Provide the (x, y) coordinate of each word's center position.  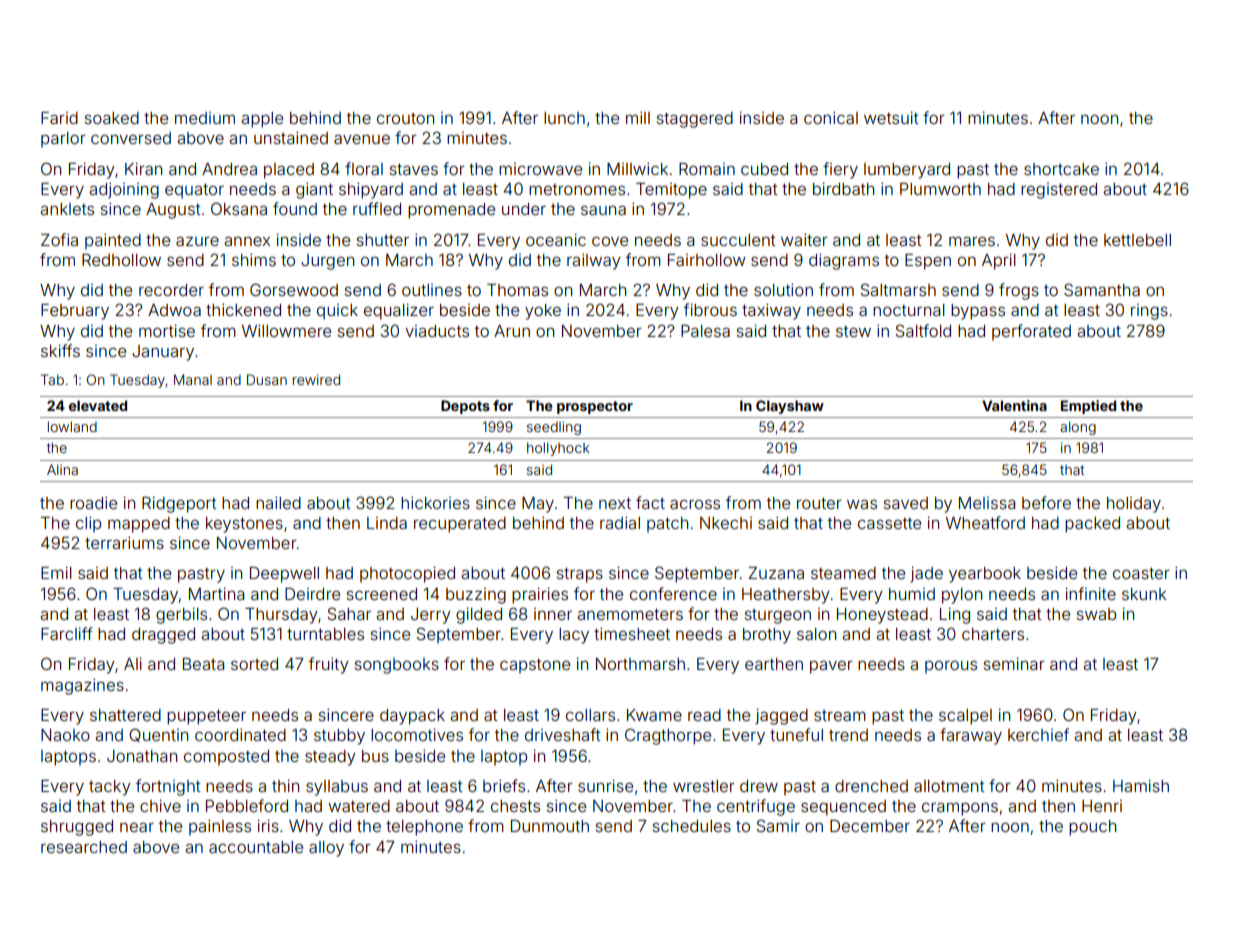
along (1078, 428)
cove (610, 241)
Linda (387, 523)
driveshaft (563, 734)
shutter (383, 240)
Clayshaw (790, 407)
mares (972, 241)
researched (84, 847)
